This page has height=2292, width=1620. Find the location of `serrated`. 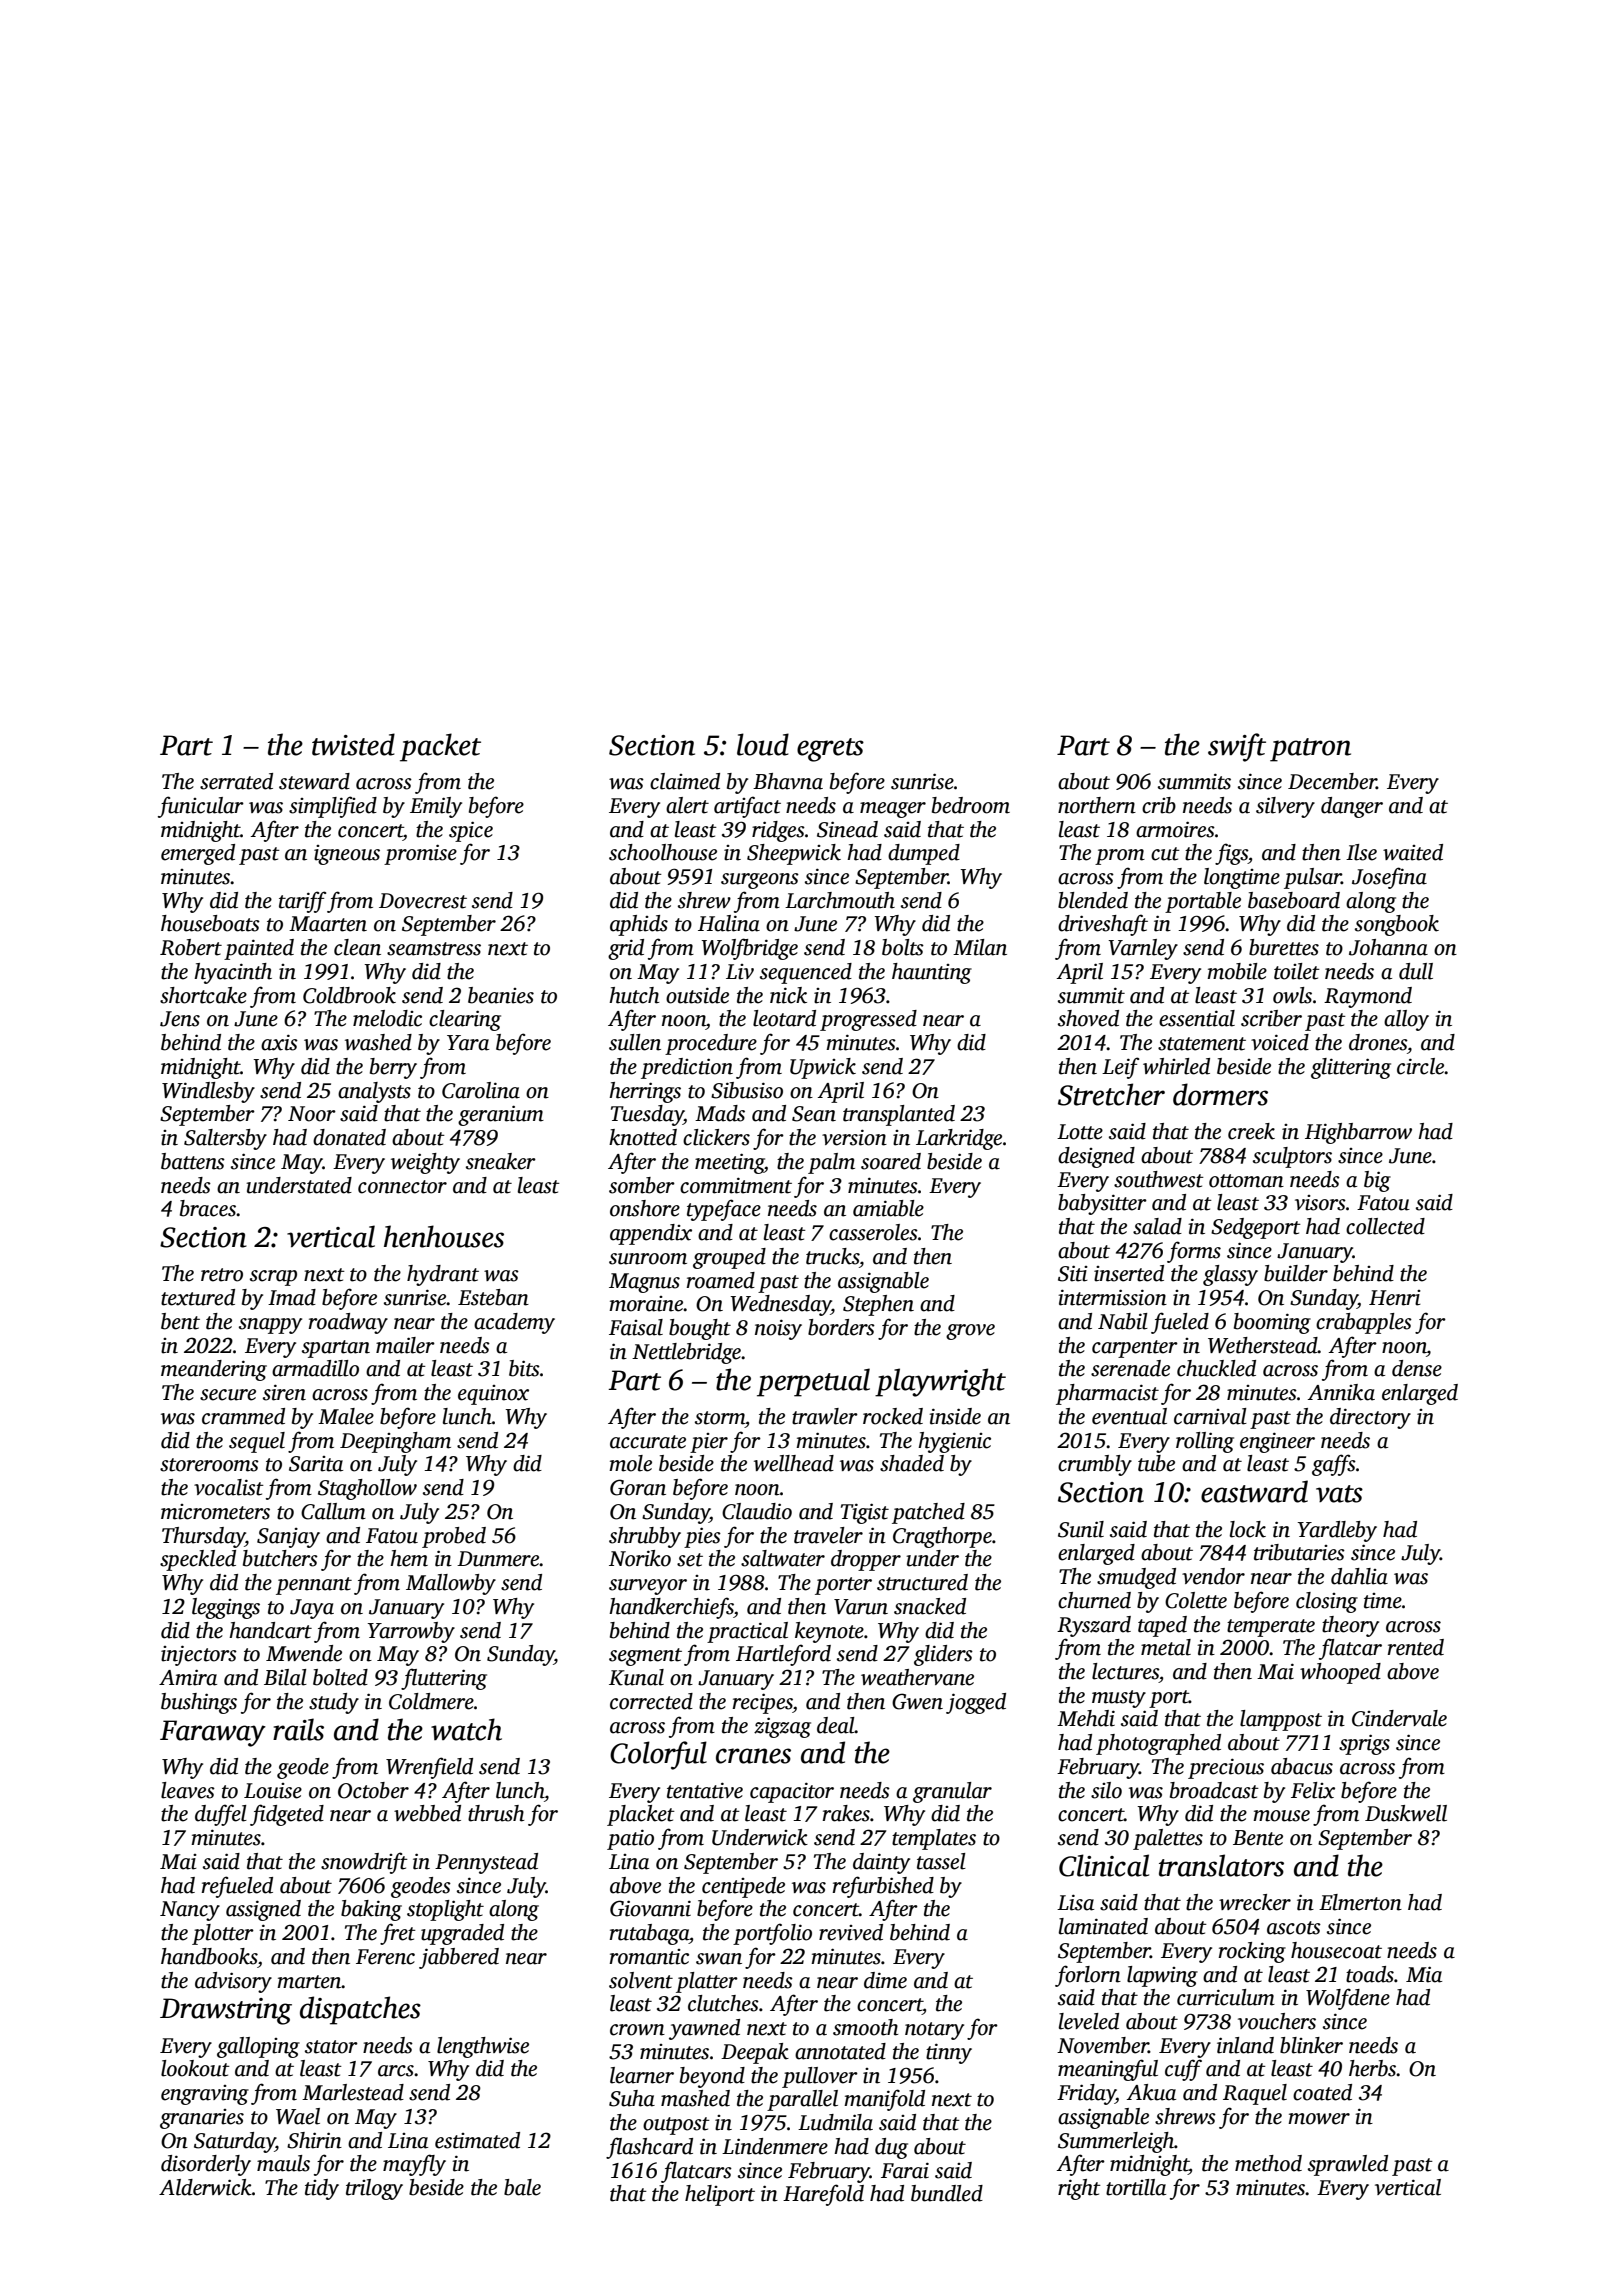

serrated is located at coordinates (236, 781).
